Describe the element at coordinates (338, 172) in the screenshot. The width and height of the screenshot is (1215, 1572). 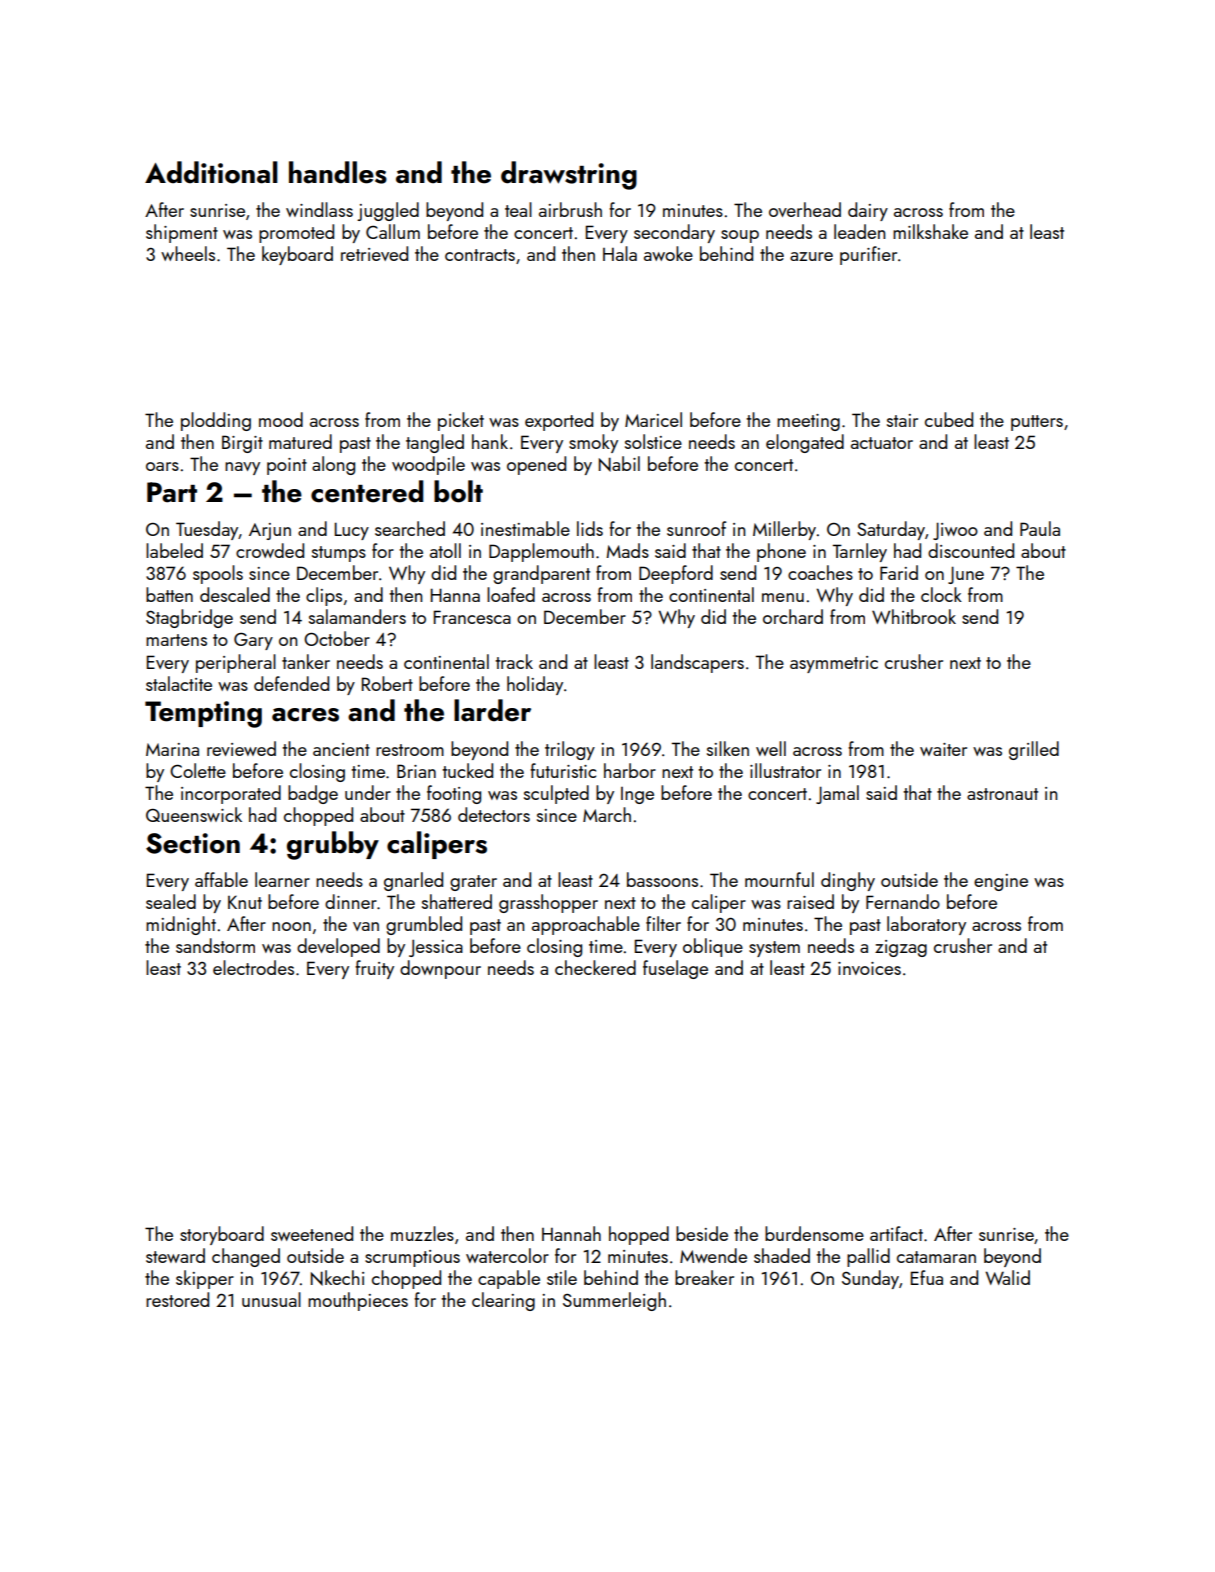
I see `handles` at that location.
